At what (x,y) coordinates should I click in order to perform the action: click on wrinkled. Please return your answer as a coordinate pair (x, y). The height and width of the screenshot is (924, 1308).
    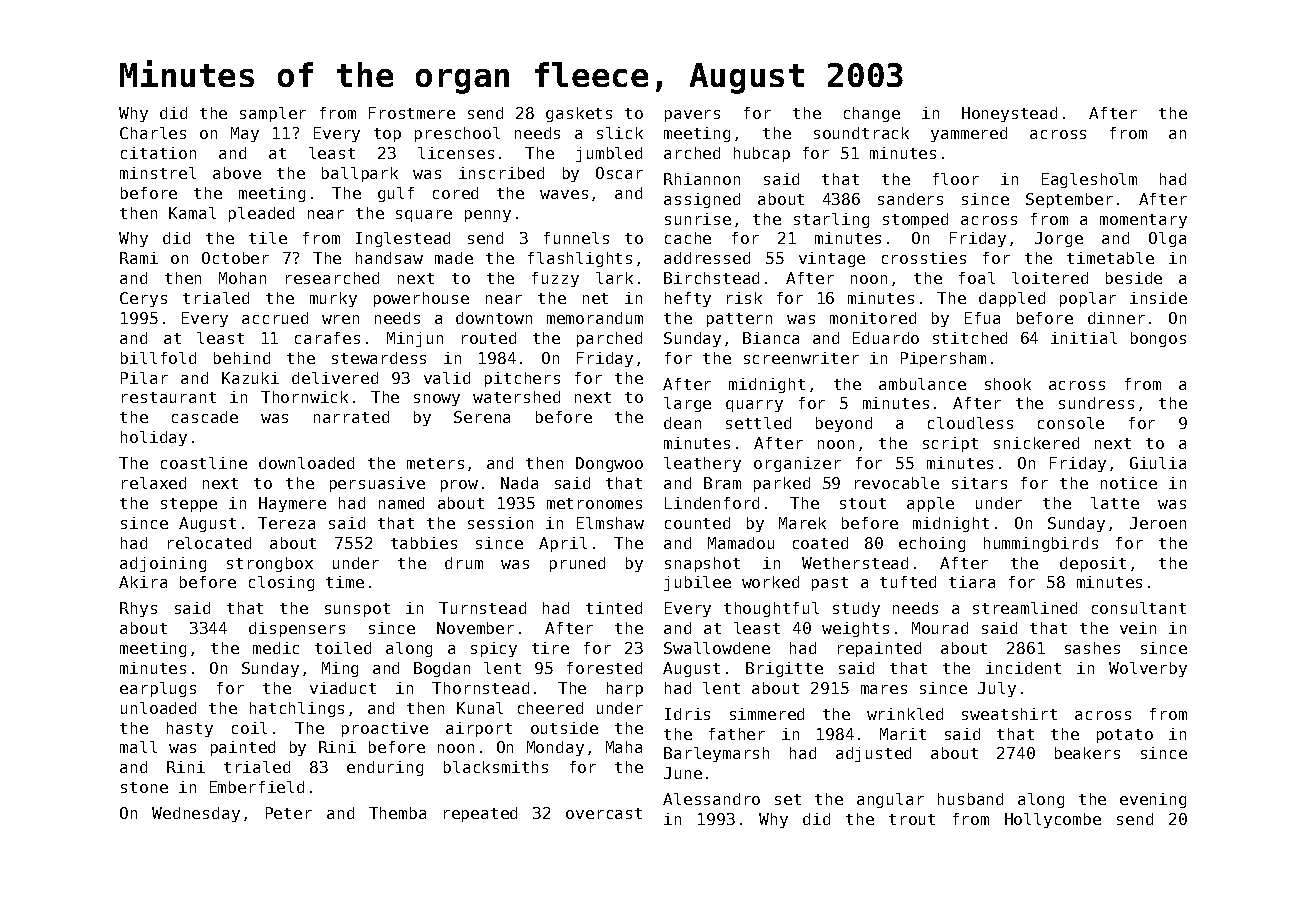
    Looking at the image, I should click on (905, 714).
